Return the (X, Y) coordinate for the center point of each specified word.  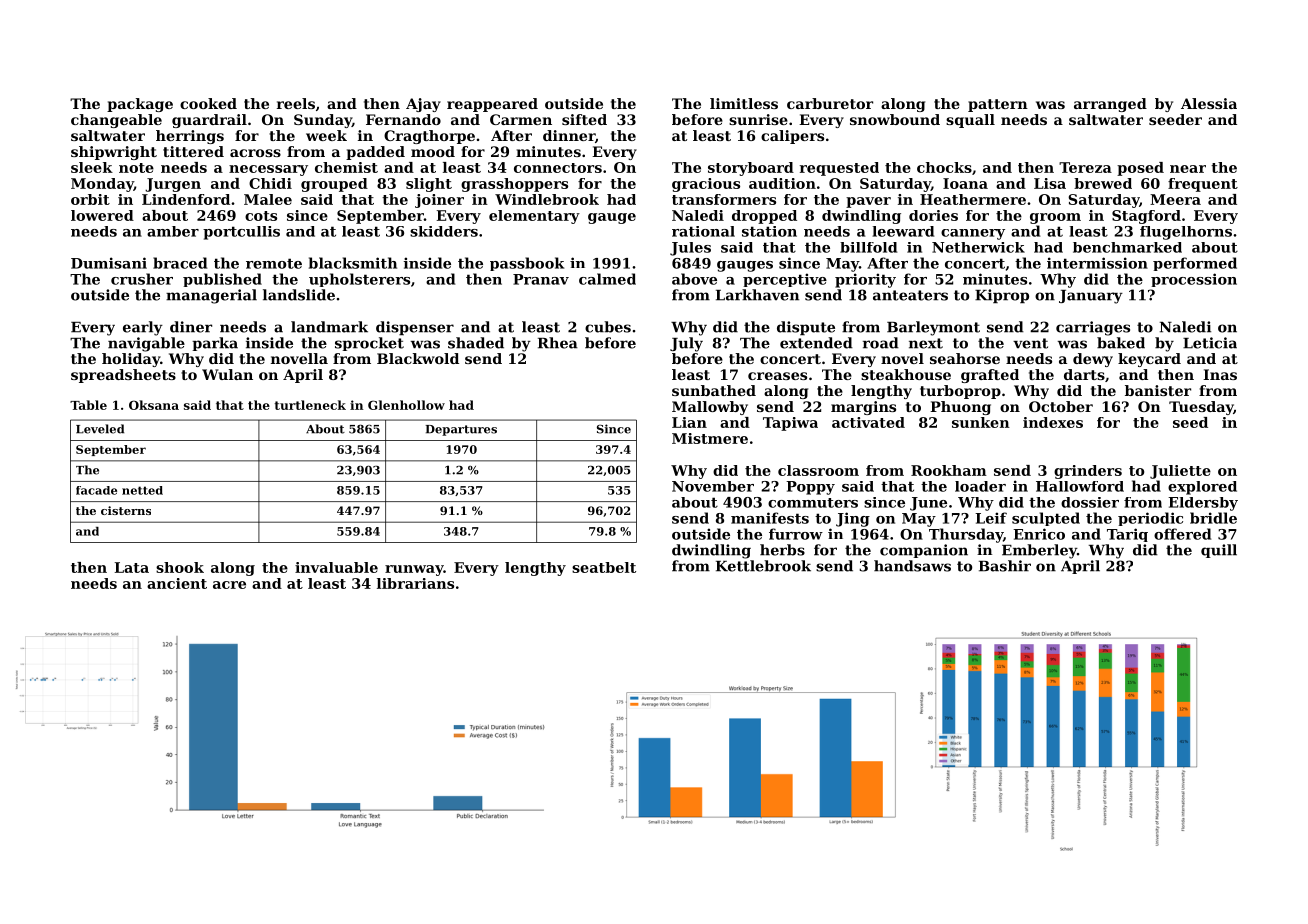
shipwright (114, 153)
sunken (981, 422)
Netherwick (978, 247)
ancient (177, 583)
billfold (868, 247)
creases (777, 376)
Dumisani (109, 263)
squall (970, 121)
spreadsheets (123, 376)
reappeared (492, 105)
